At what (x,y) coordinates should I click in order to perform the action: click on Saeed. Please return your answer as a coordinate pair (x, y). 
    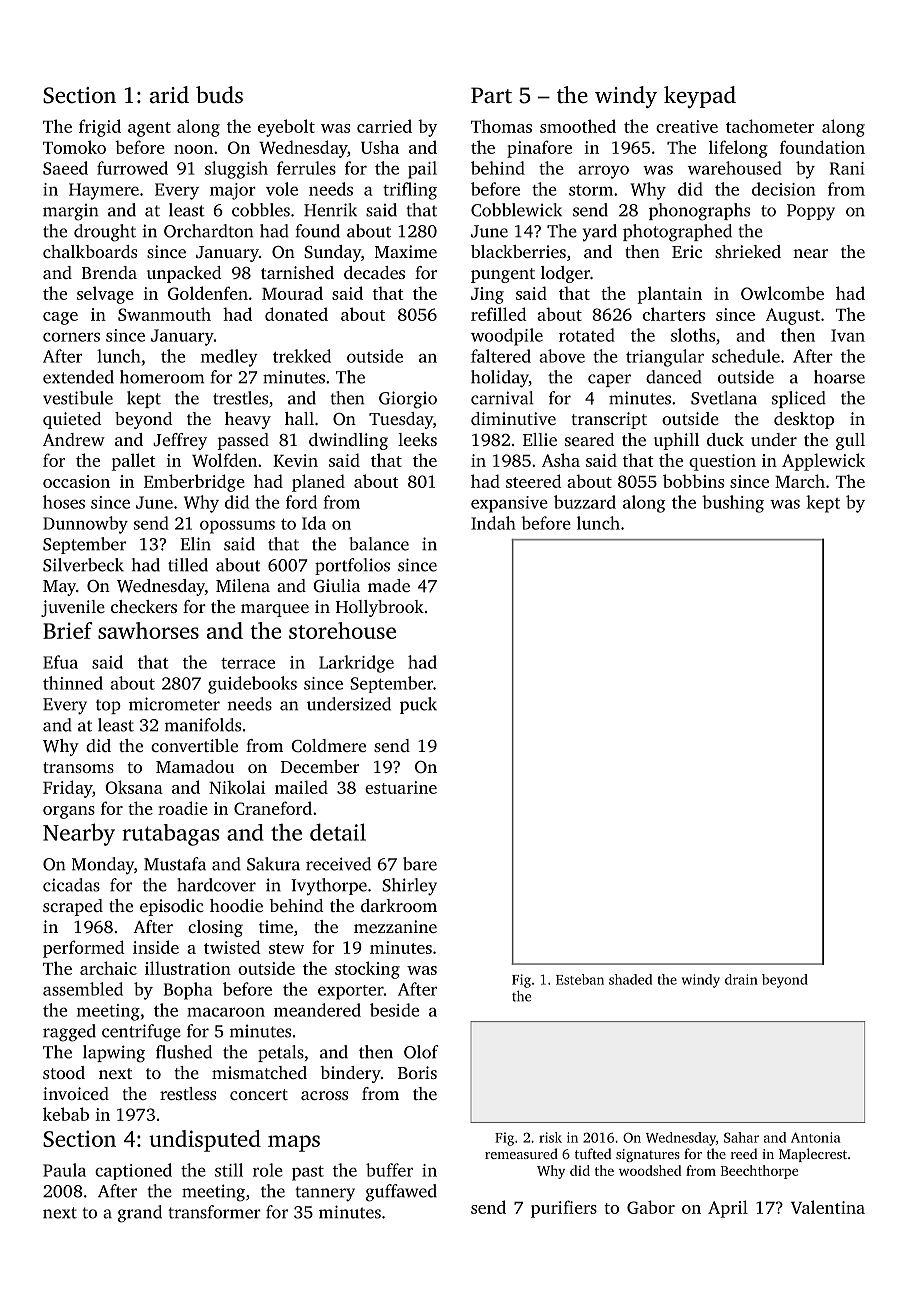
    Looking at the image, I should click on (65, 168).
